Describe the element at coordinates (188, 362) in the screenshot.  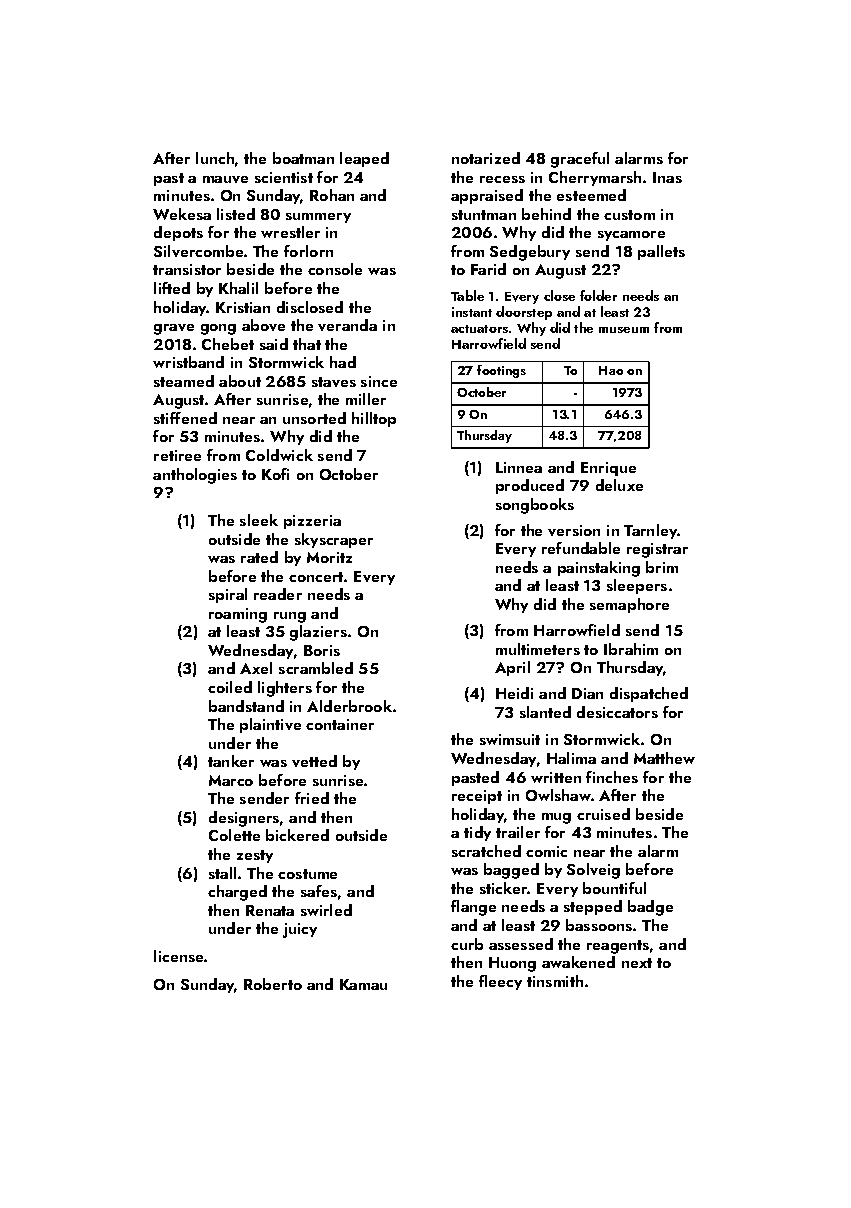
I see `wristband` at that location.
